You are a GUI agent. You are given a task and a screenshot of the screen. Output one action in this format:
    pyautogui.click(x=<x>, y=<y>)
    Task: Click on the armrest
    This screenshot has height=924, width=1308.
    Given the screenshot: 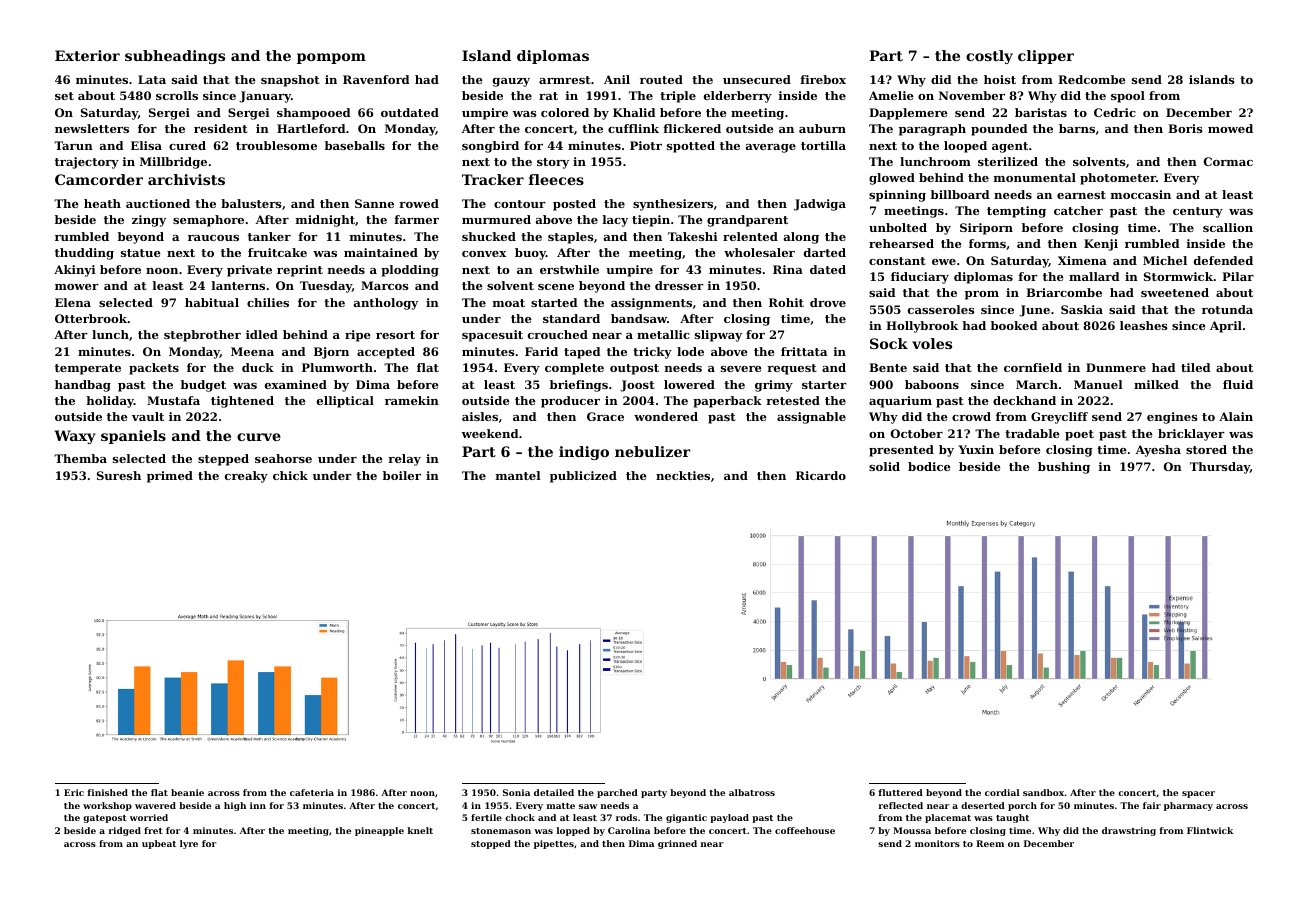 What is the action you would take?
    pyautogui.click(x=565, y=80)
